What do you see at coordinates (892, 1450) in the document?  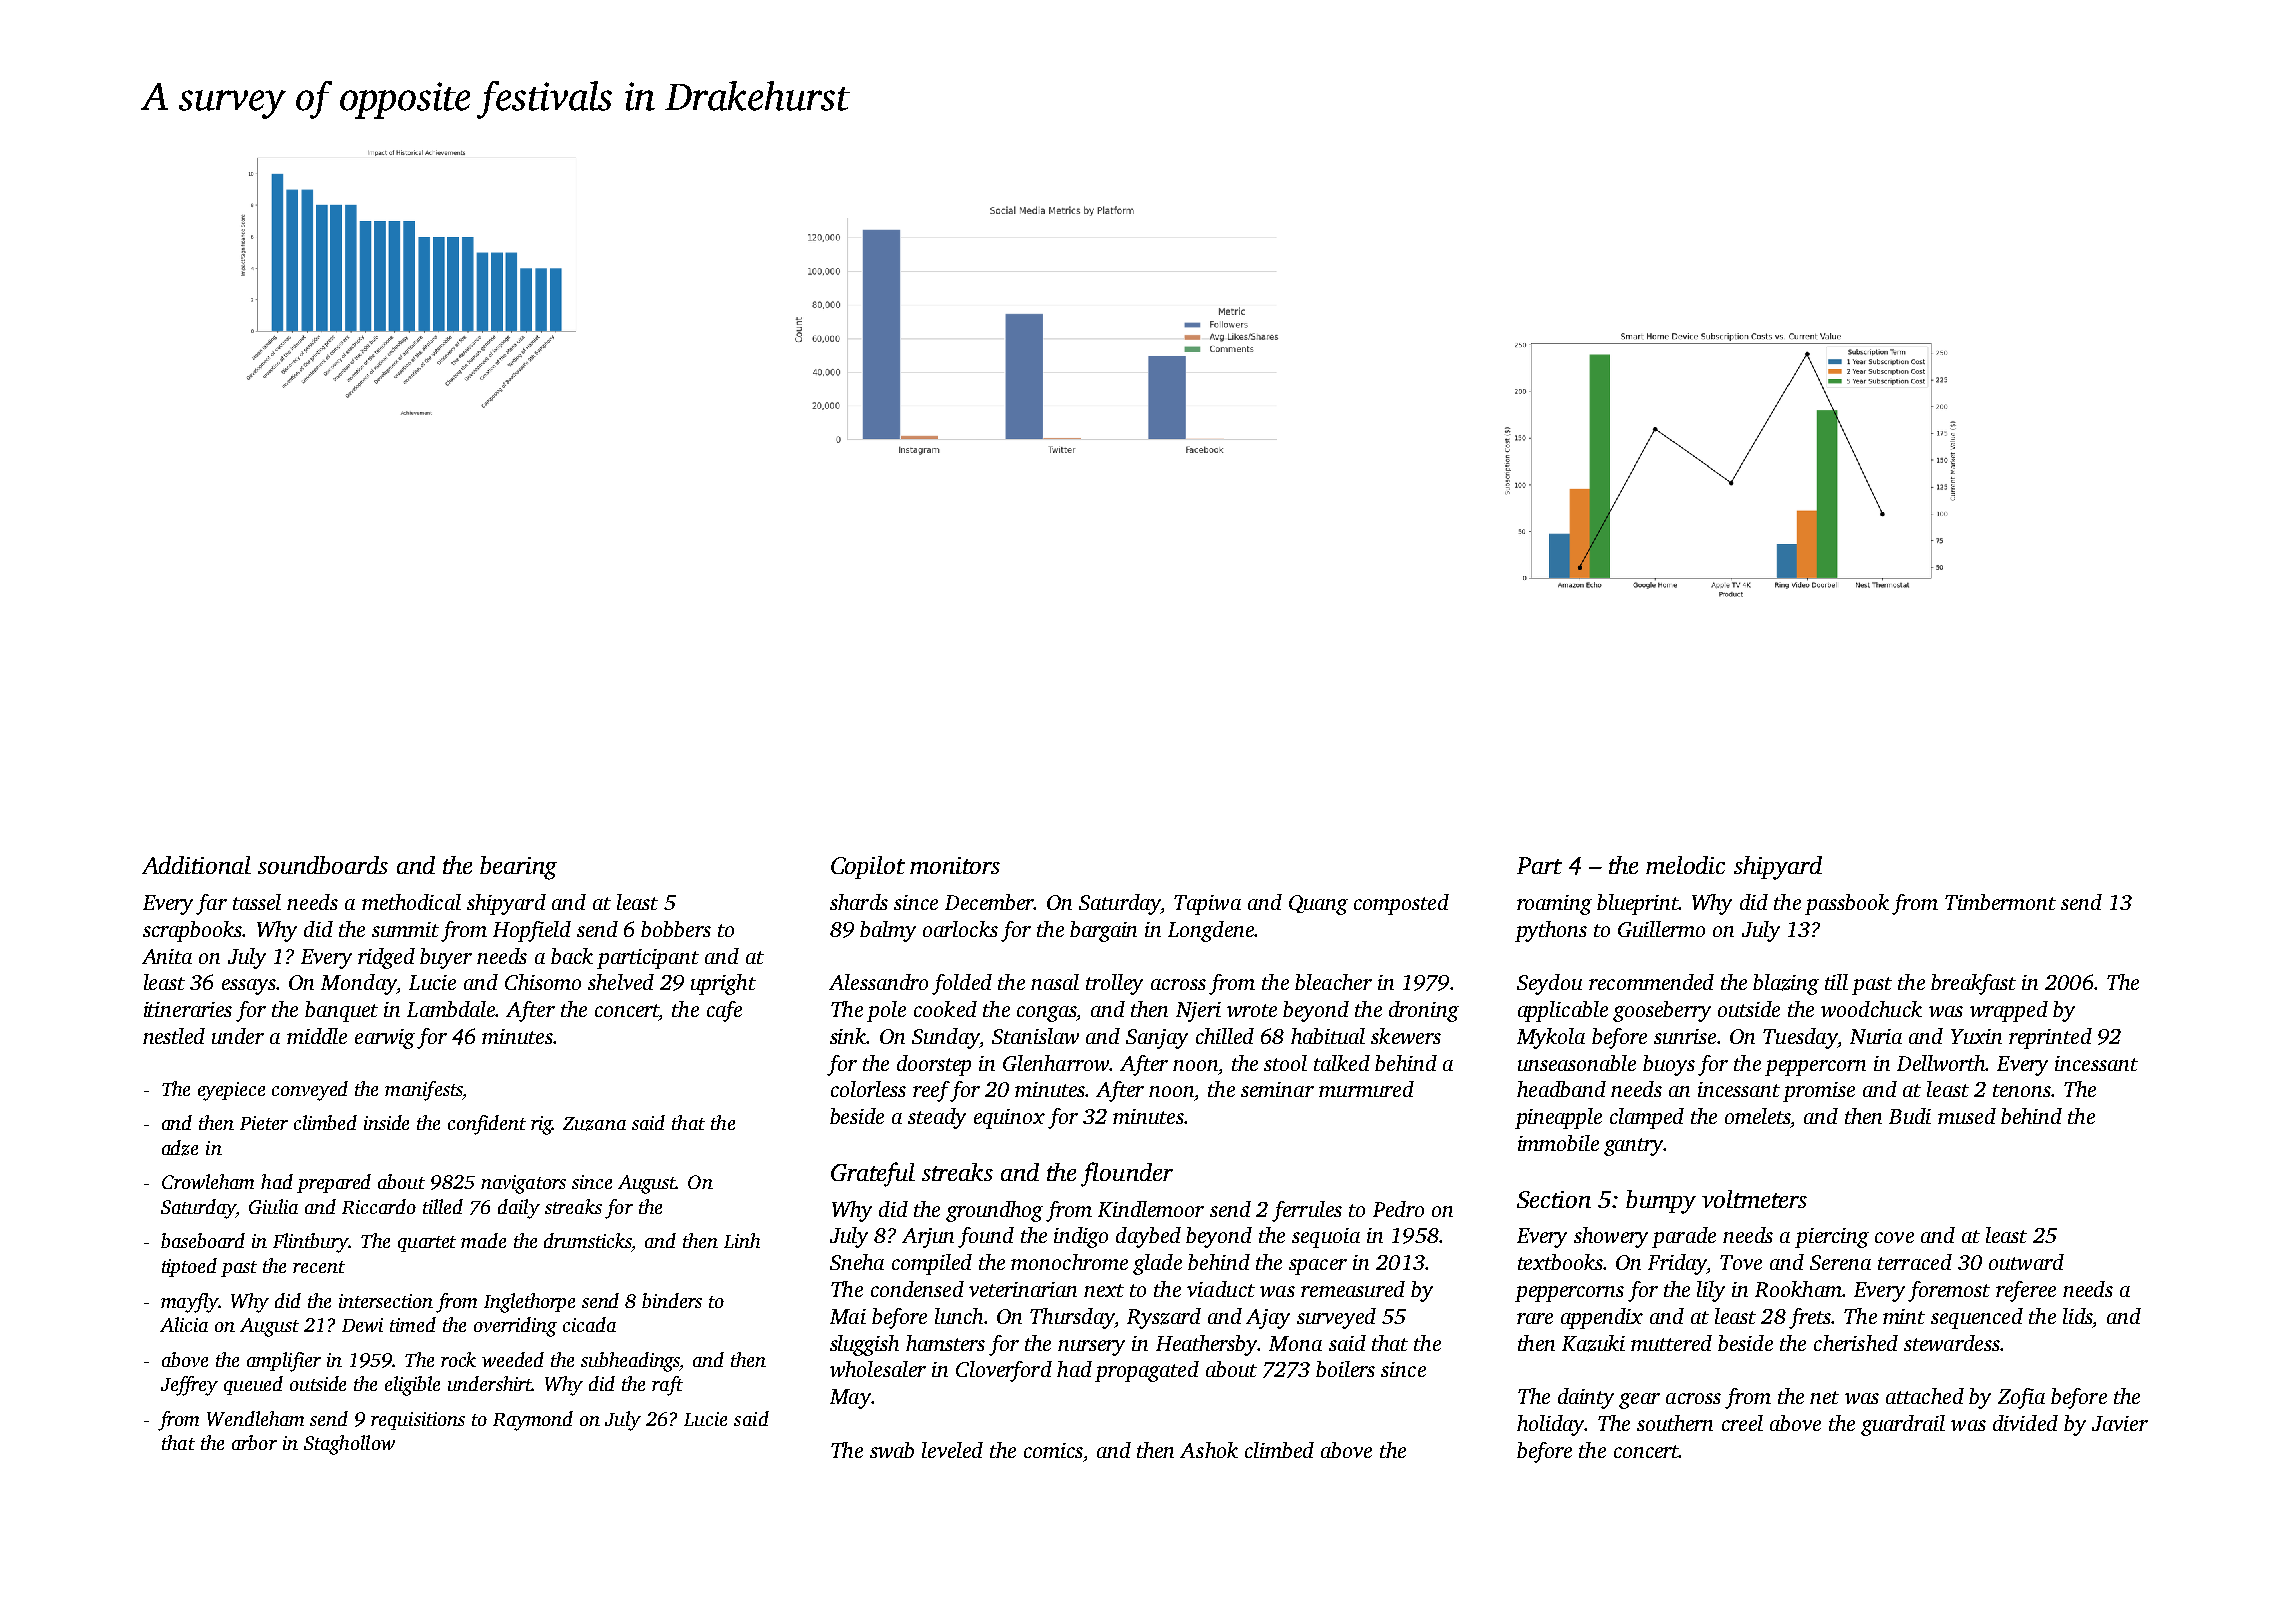 I see `swab` at bounding box center [892, 1450].
